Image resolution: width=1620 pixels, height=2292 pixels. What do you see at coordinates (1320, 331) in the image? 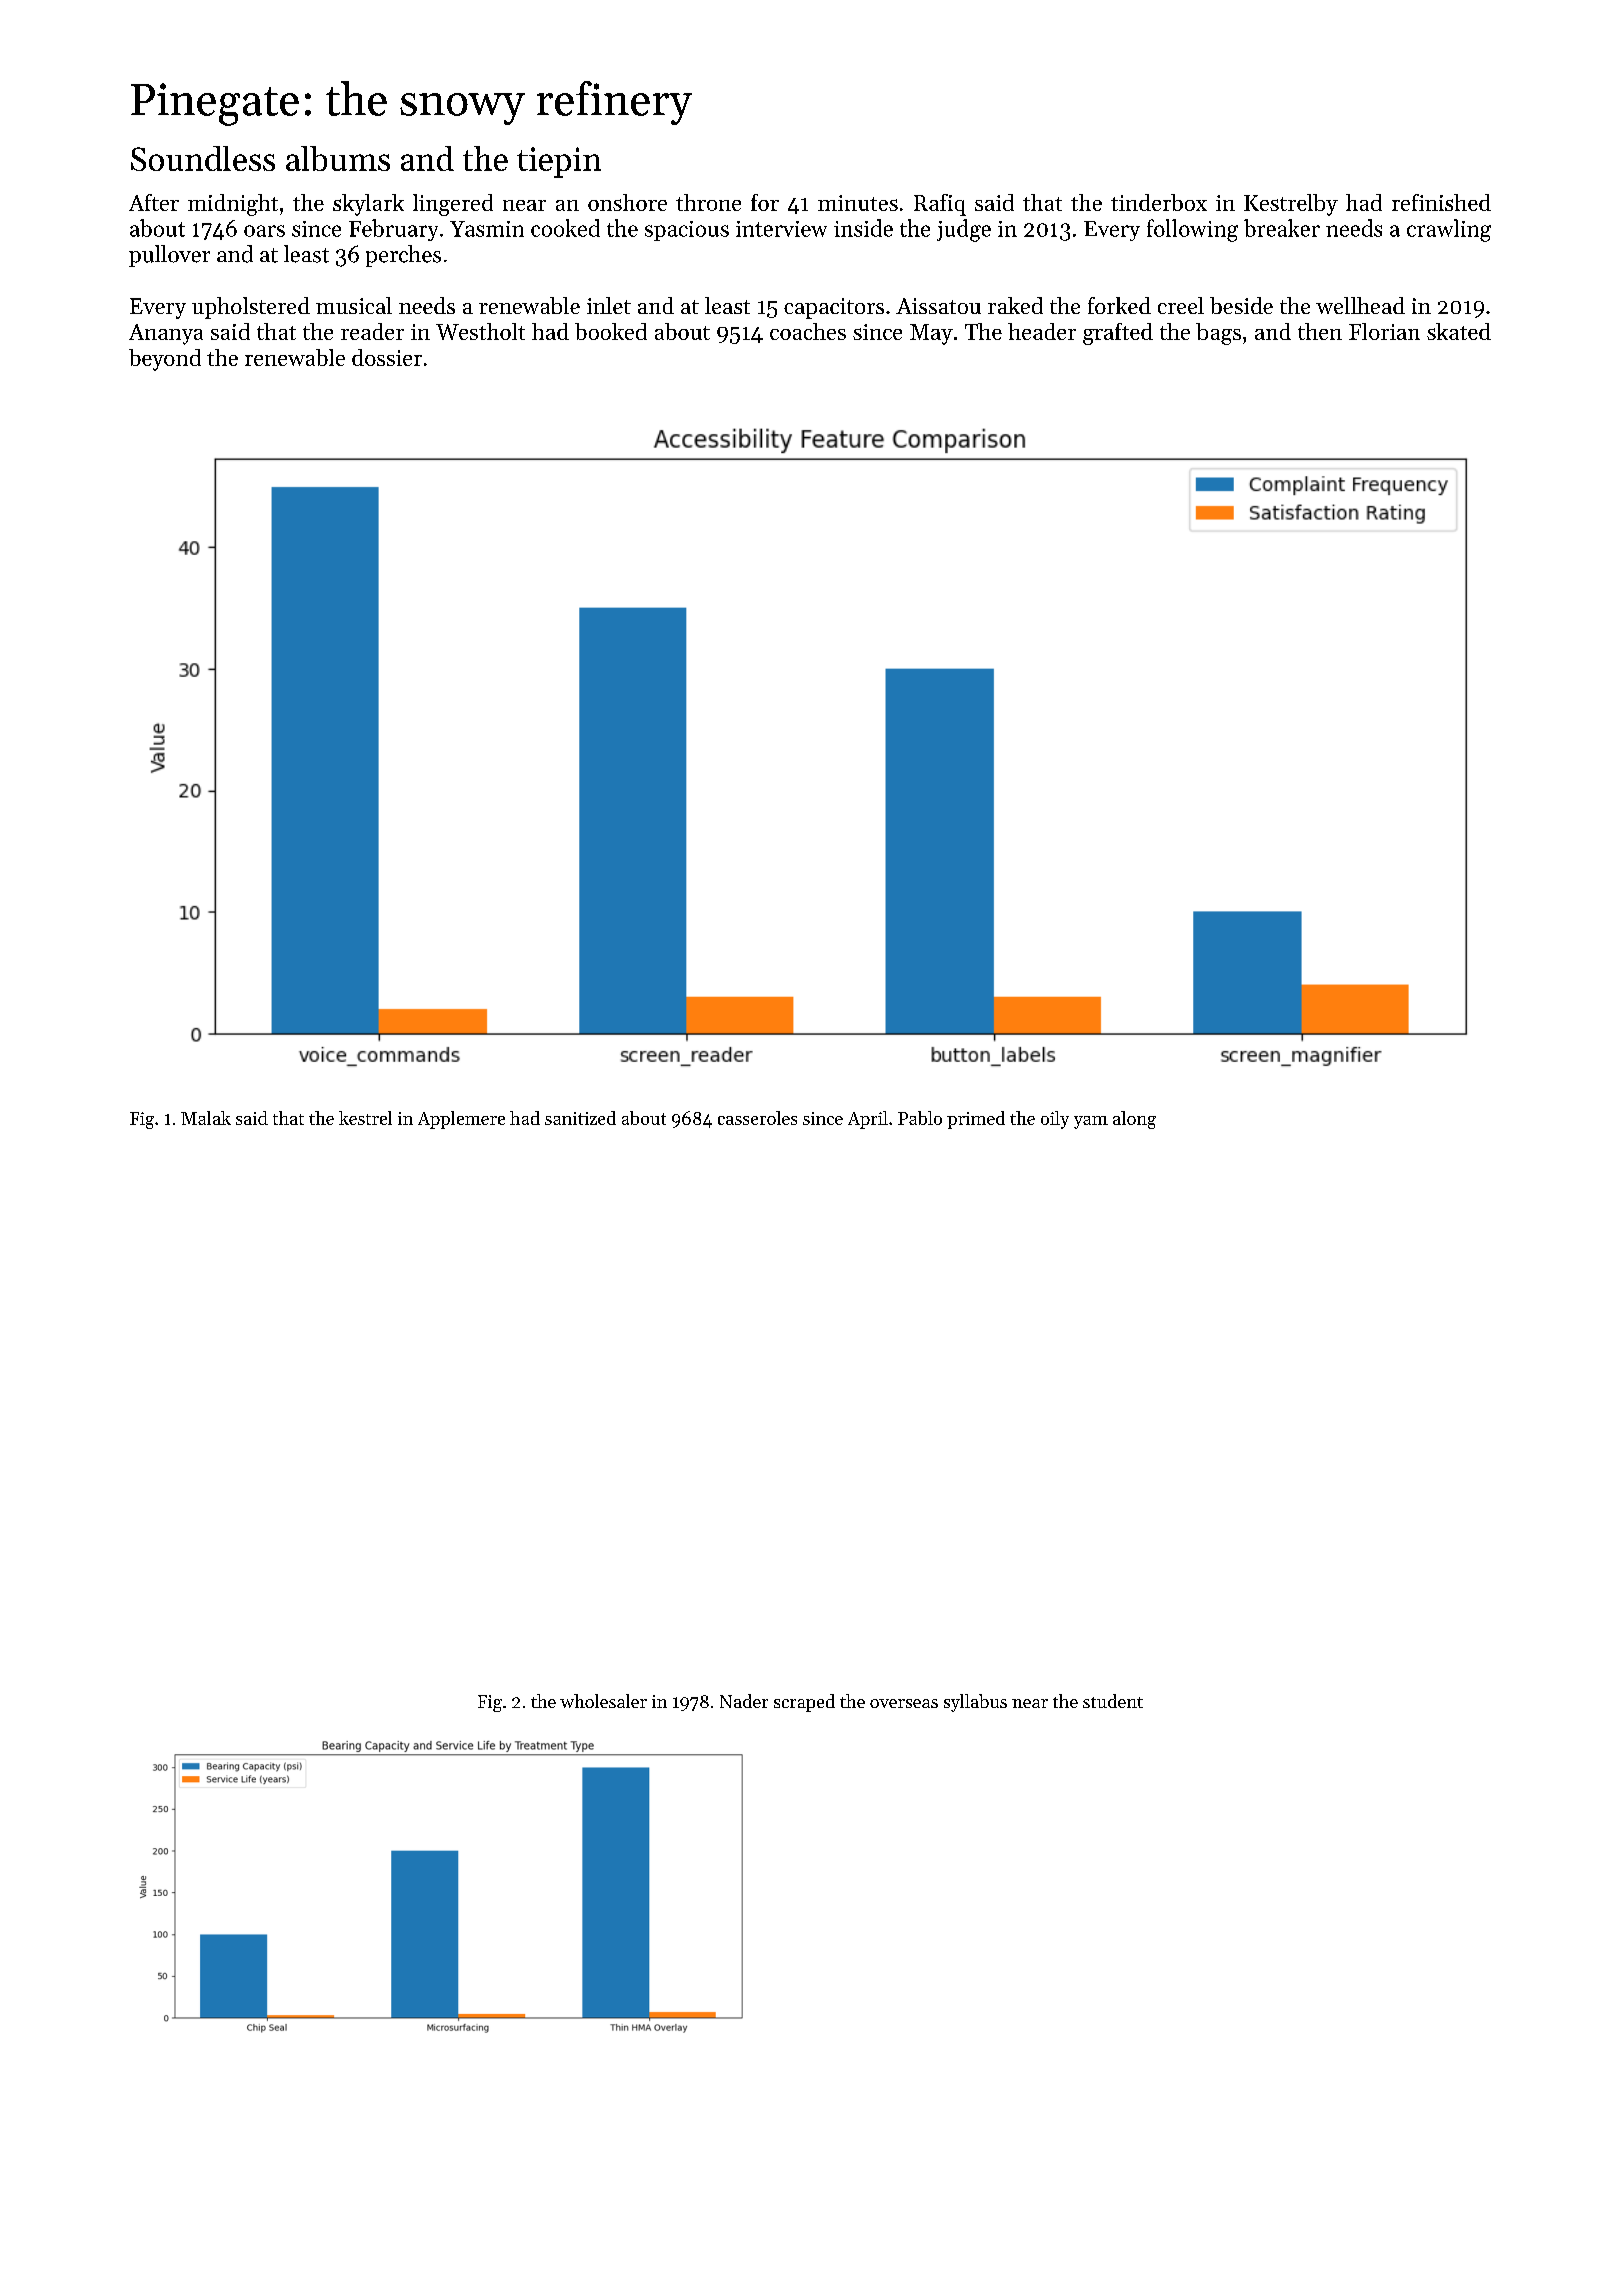
I see `then` at bounding box center [1320, 331].
